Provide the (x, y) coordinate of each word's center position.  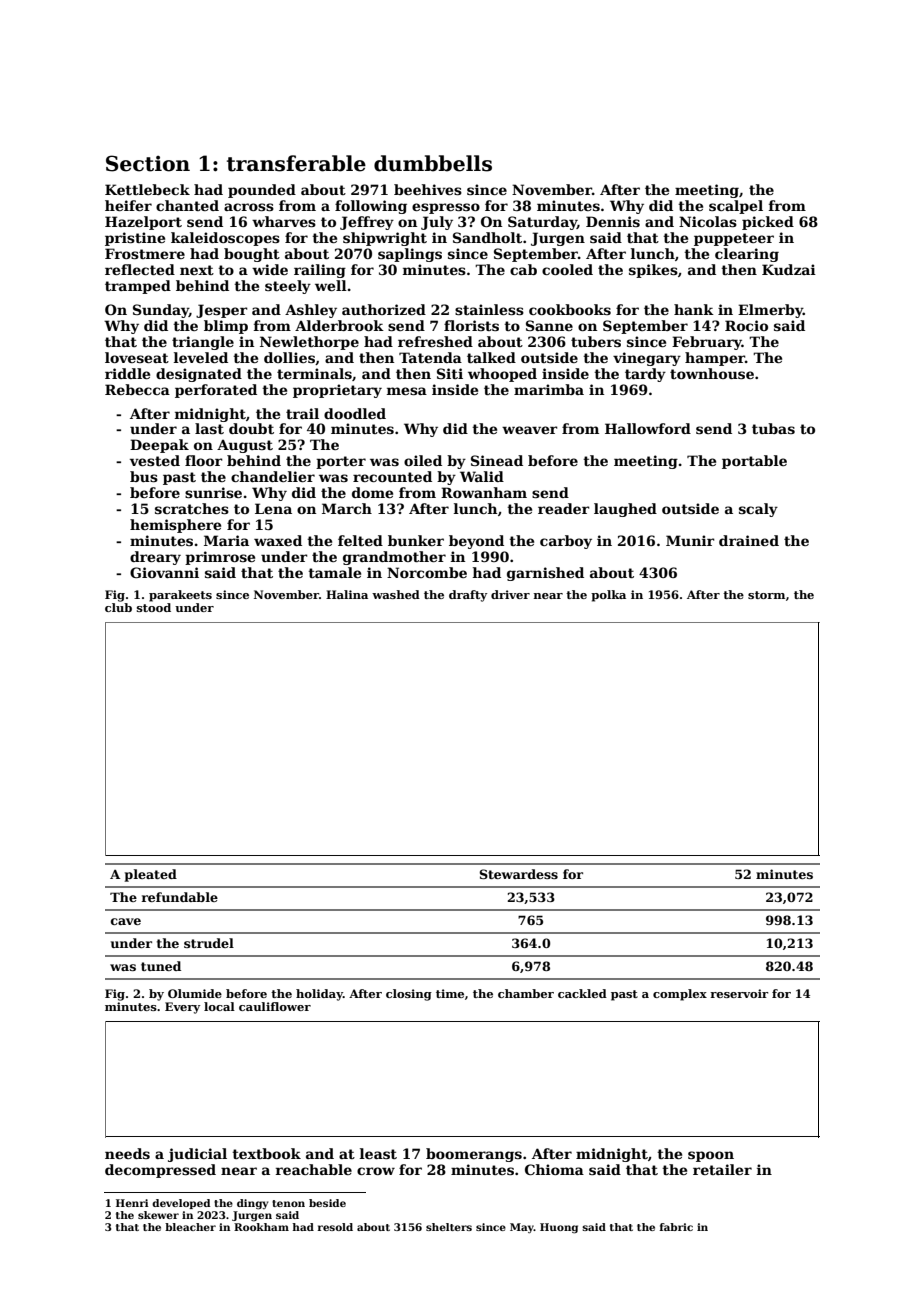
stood (154, 607)
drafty (468, 596)
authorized (384, 309)
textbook (266, 1153)
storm (766, 595)
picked (768, 223)
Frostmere (145, 253)
